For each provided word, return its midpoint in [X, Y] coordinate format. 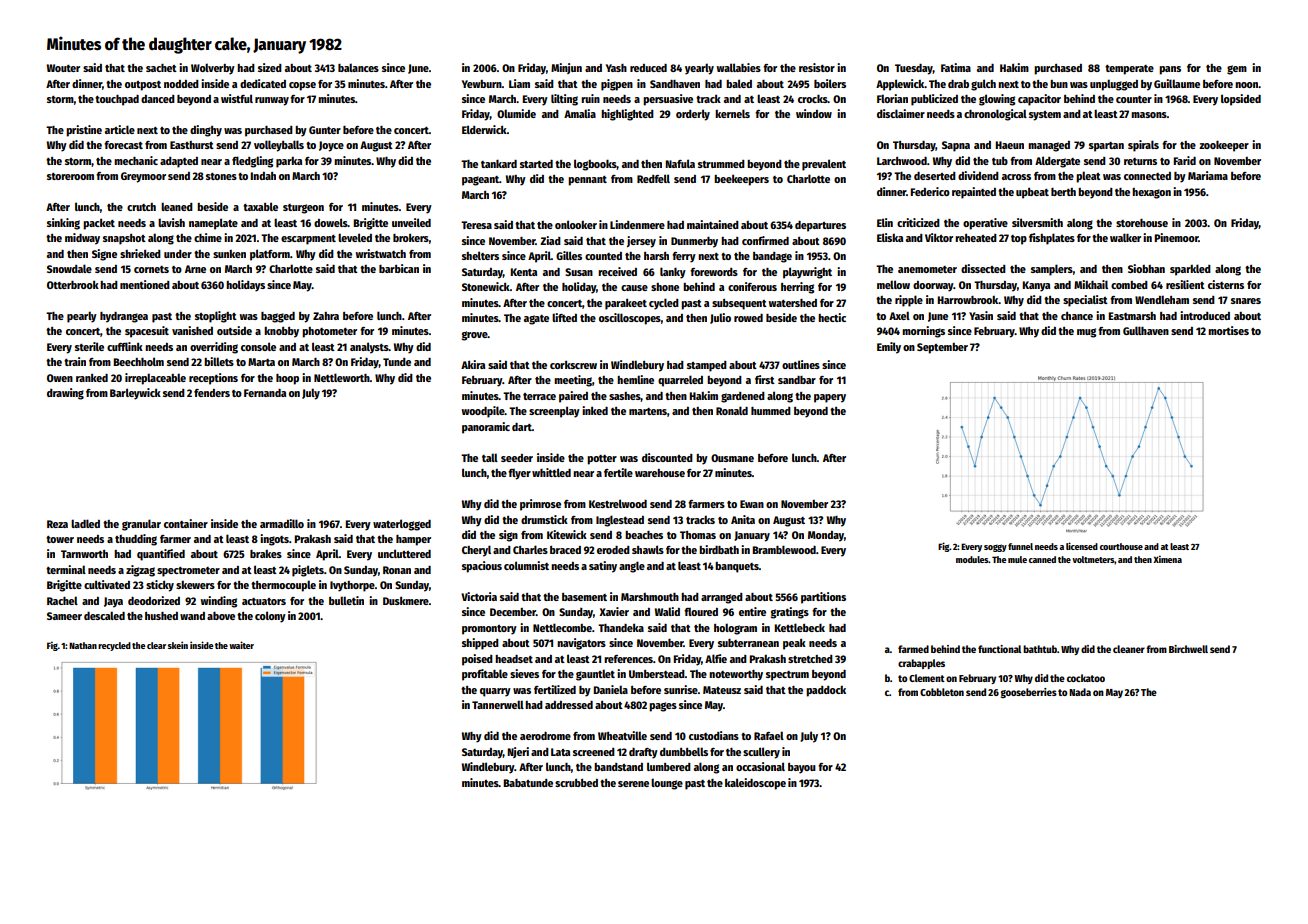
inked [595, 410]
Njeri [518, 752]
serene [633, 784]
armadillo [282, 523]
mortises [1228, 330]
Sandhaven [675, 84]
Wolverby [213, 69]
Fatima [956, 67]
